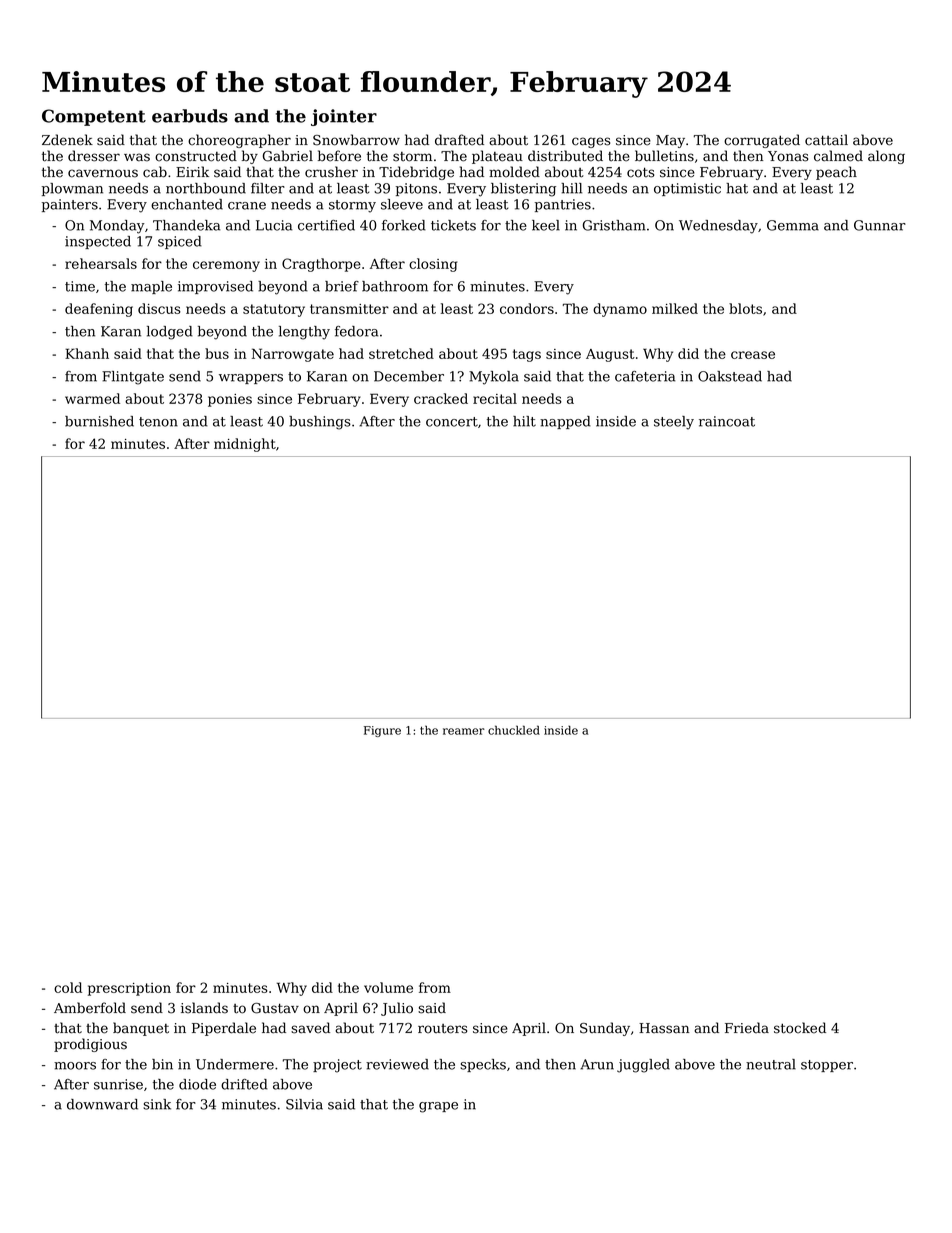  Describe the element at coordinates (98, 242) in the screenshot. I see `inspected` at that location.
